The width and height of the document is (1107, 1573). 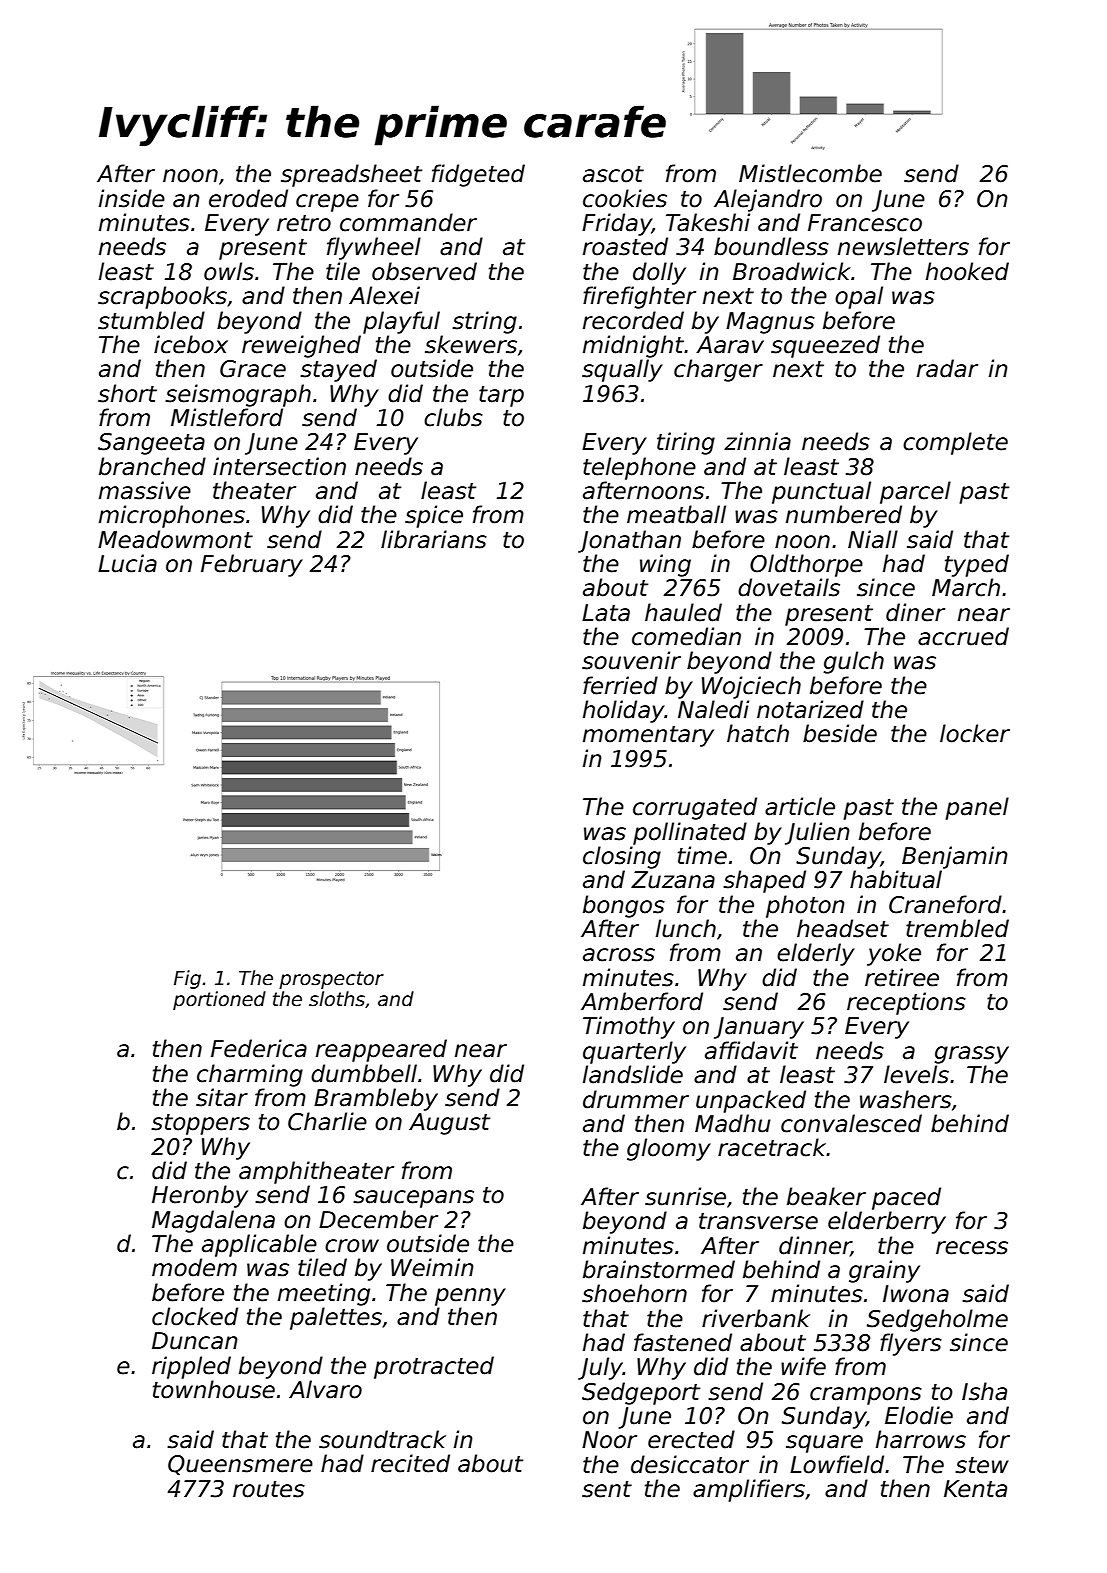 I want to click on locker, so click(x=975, y=733).
